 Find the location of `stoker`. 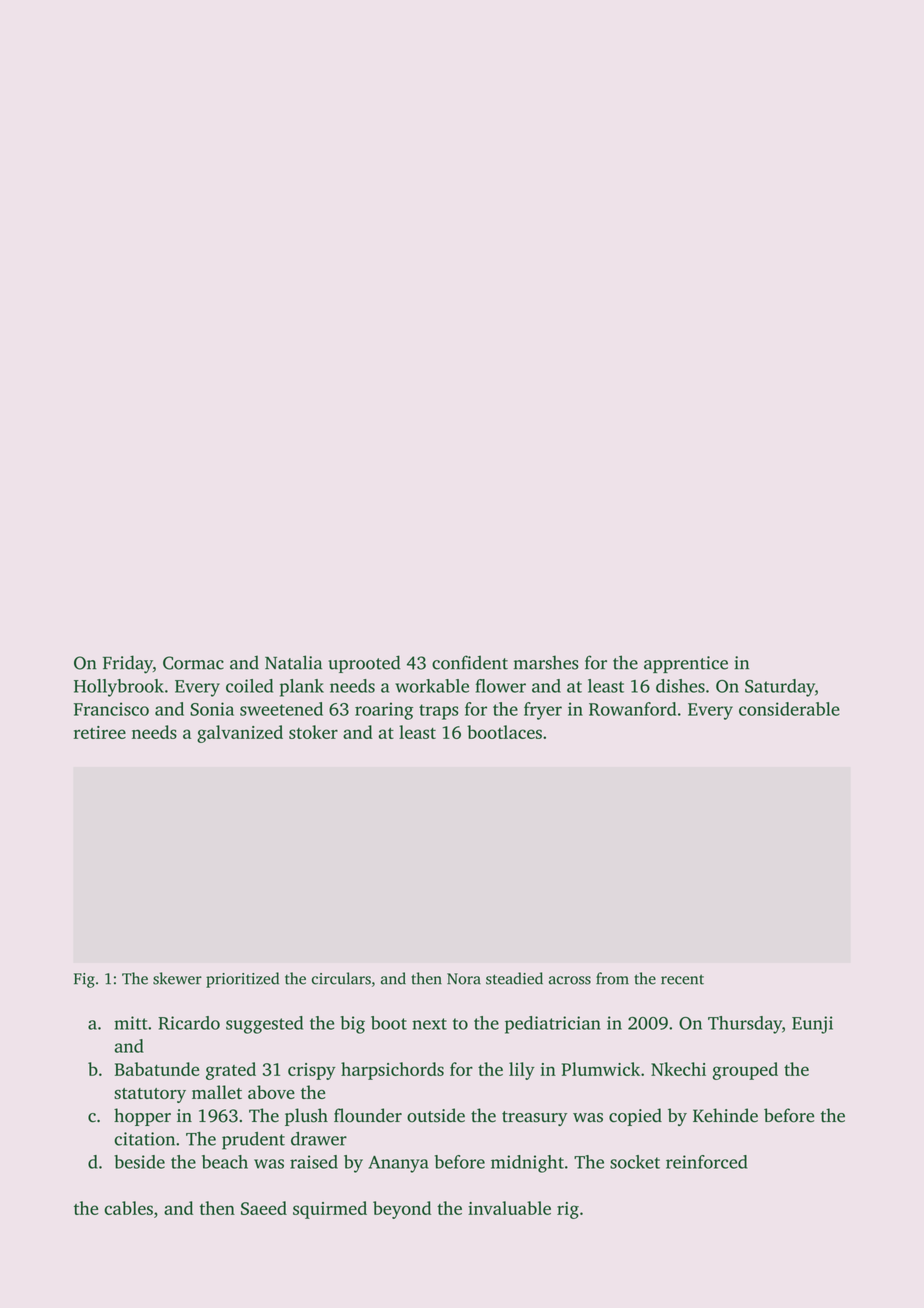

stoker is located at coordinates (313, 732).
